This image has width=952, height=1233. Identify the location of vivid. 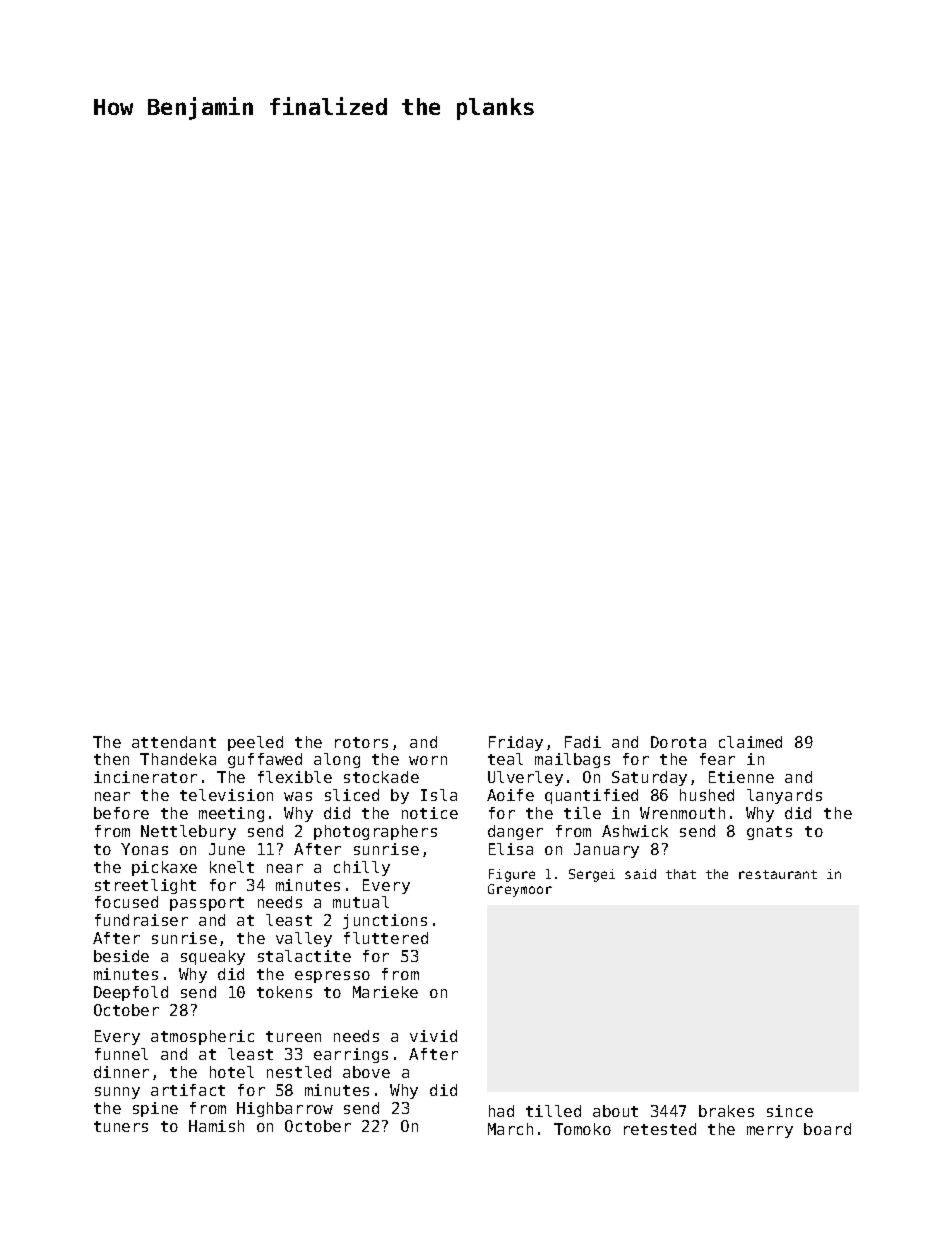
(433, 1036).
